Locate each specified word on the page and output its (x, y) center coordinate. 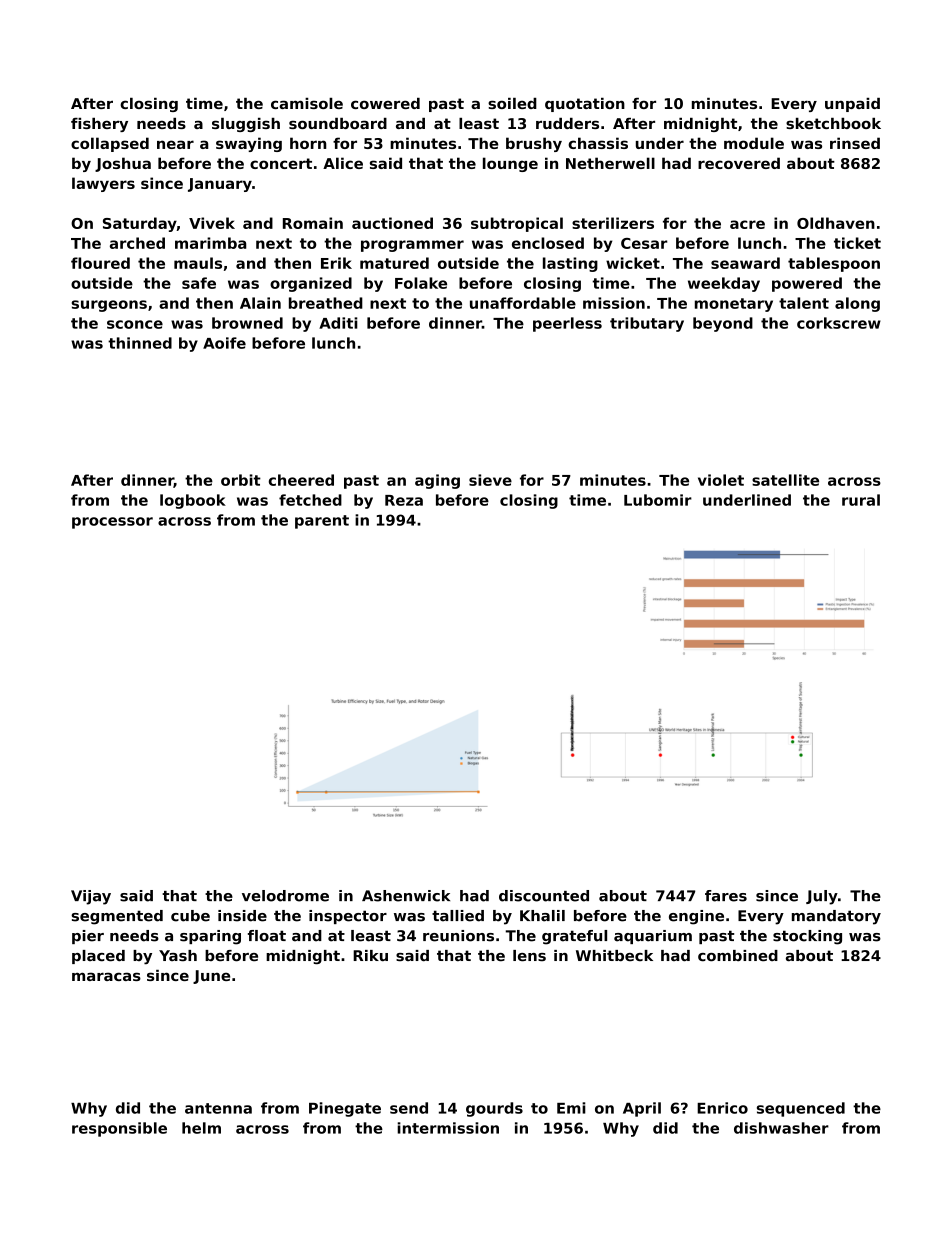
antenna (218, 1108)
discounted (544, 896)
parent (322, 522)
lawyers (103, 184)
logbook (193, 501)
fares (726, 896)
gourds (494, 1109)
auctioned (392, 223)
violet (721, 480)
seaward (745, 263)
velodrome (285, 896)
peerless (567, 324)
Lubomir (658, 500)
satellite (785, 480)
